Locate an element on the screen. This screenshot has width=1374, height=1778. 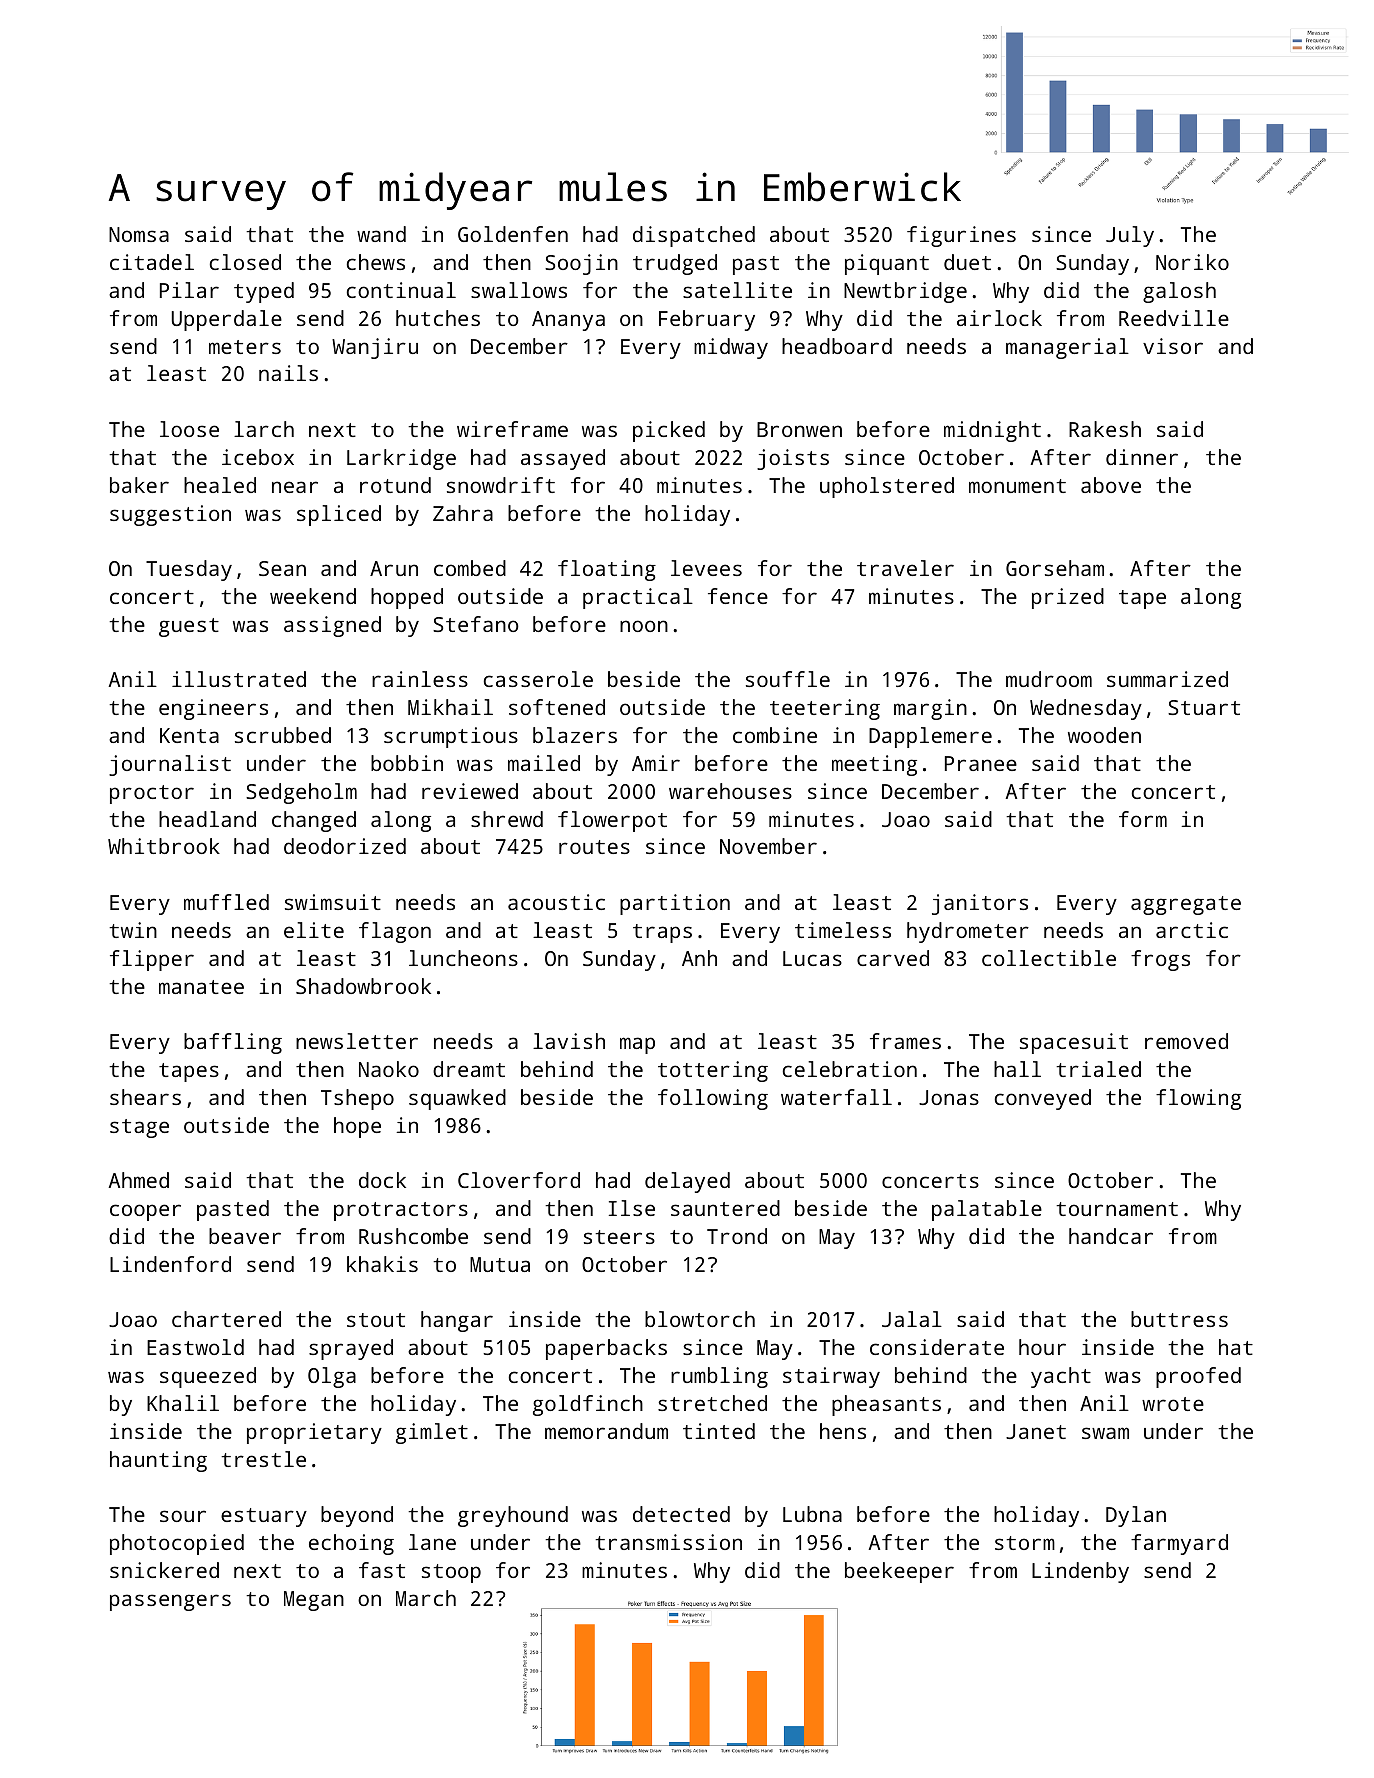
squawked is located at coordinates (457, 1099).
